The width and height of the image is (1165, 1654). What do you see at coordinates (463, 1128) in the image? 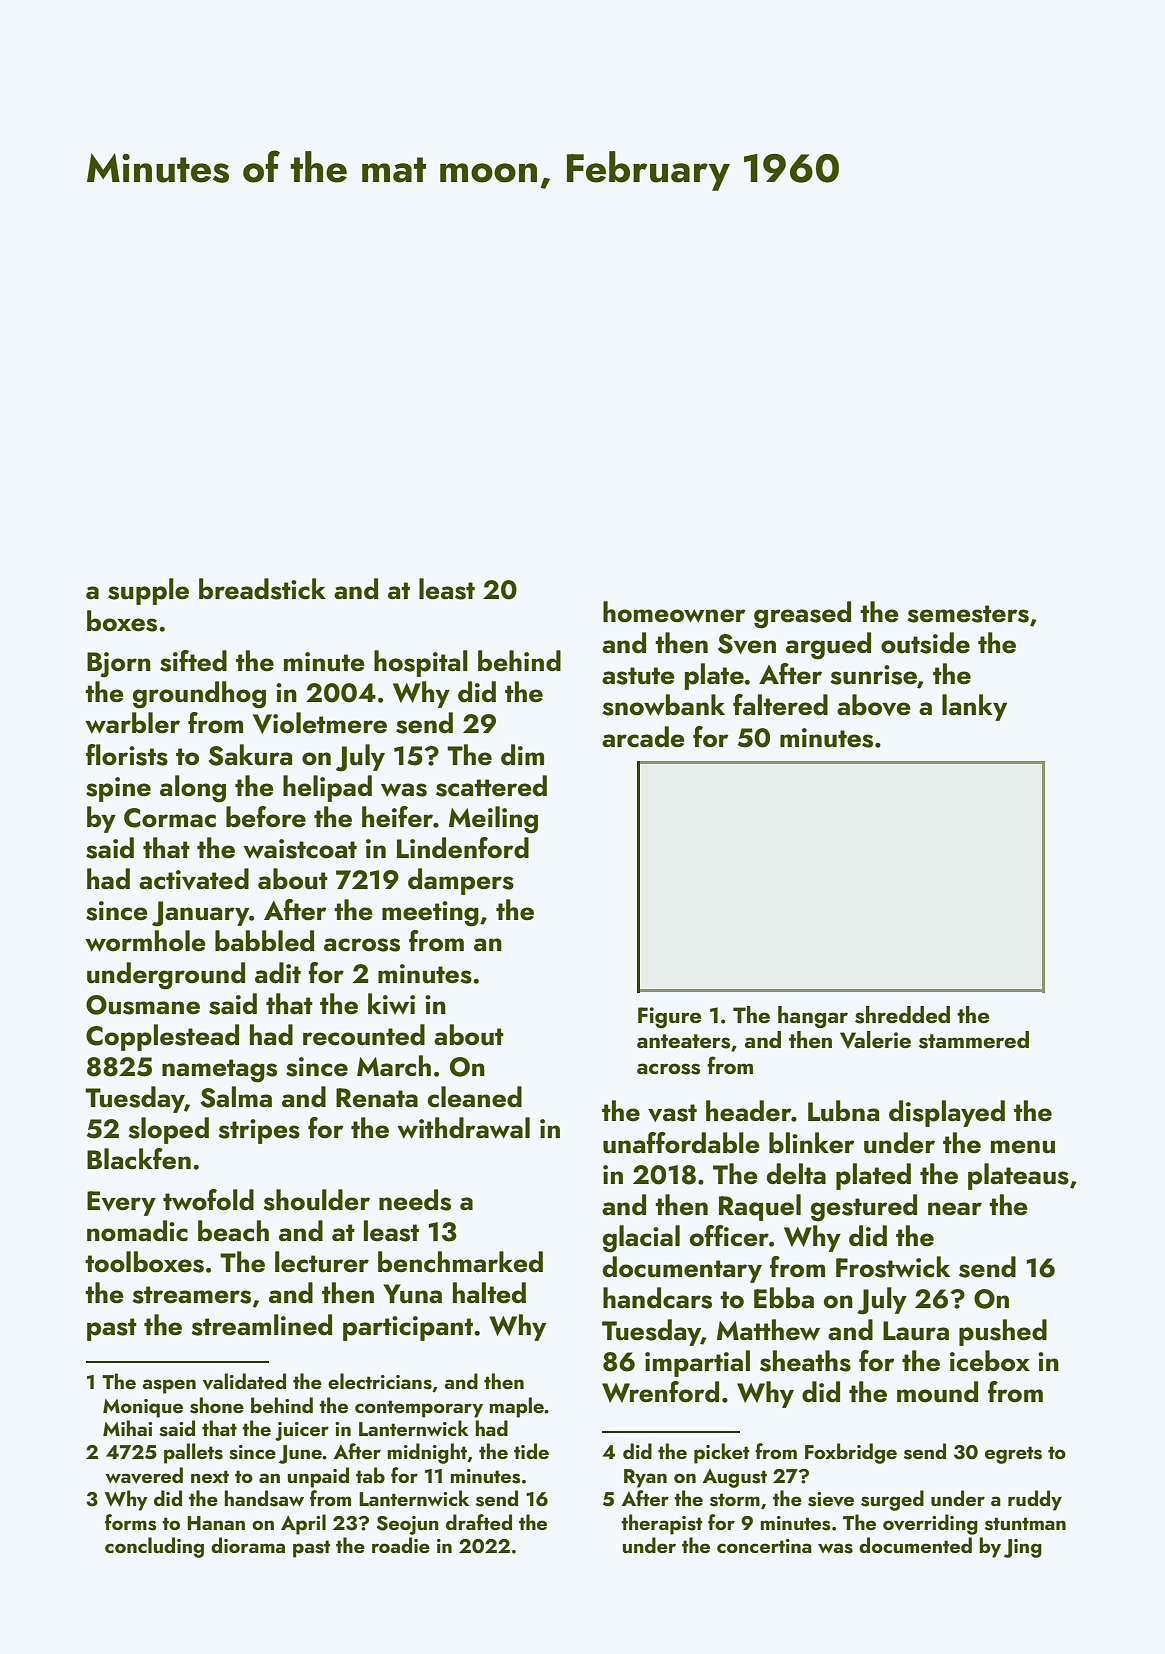
I see `withdrawal` at bounding box center [463, 1128].
